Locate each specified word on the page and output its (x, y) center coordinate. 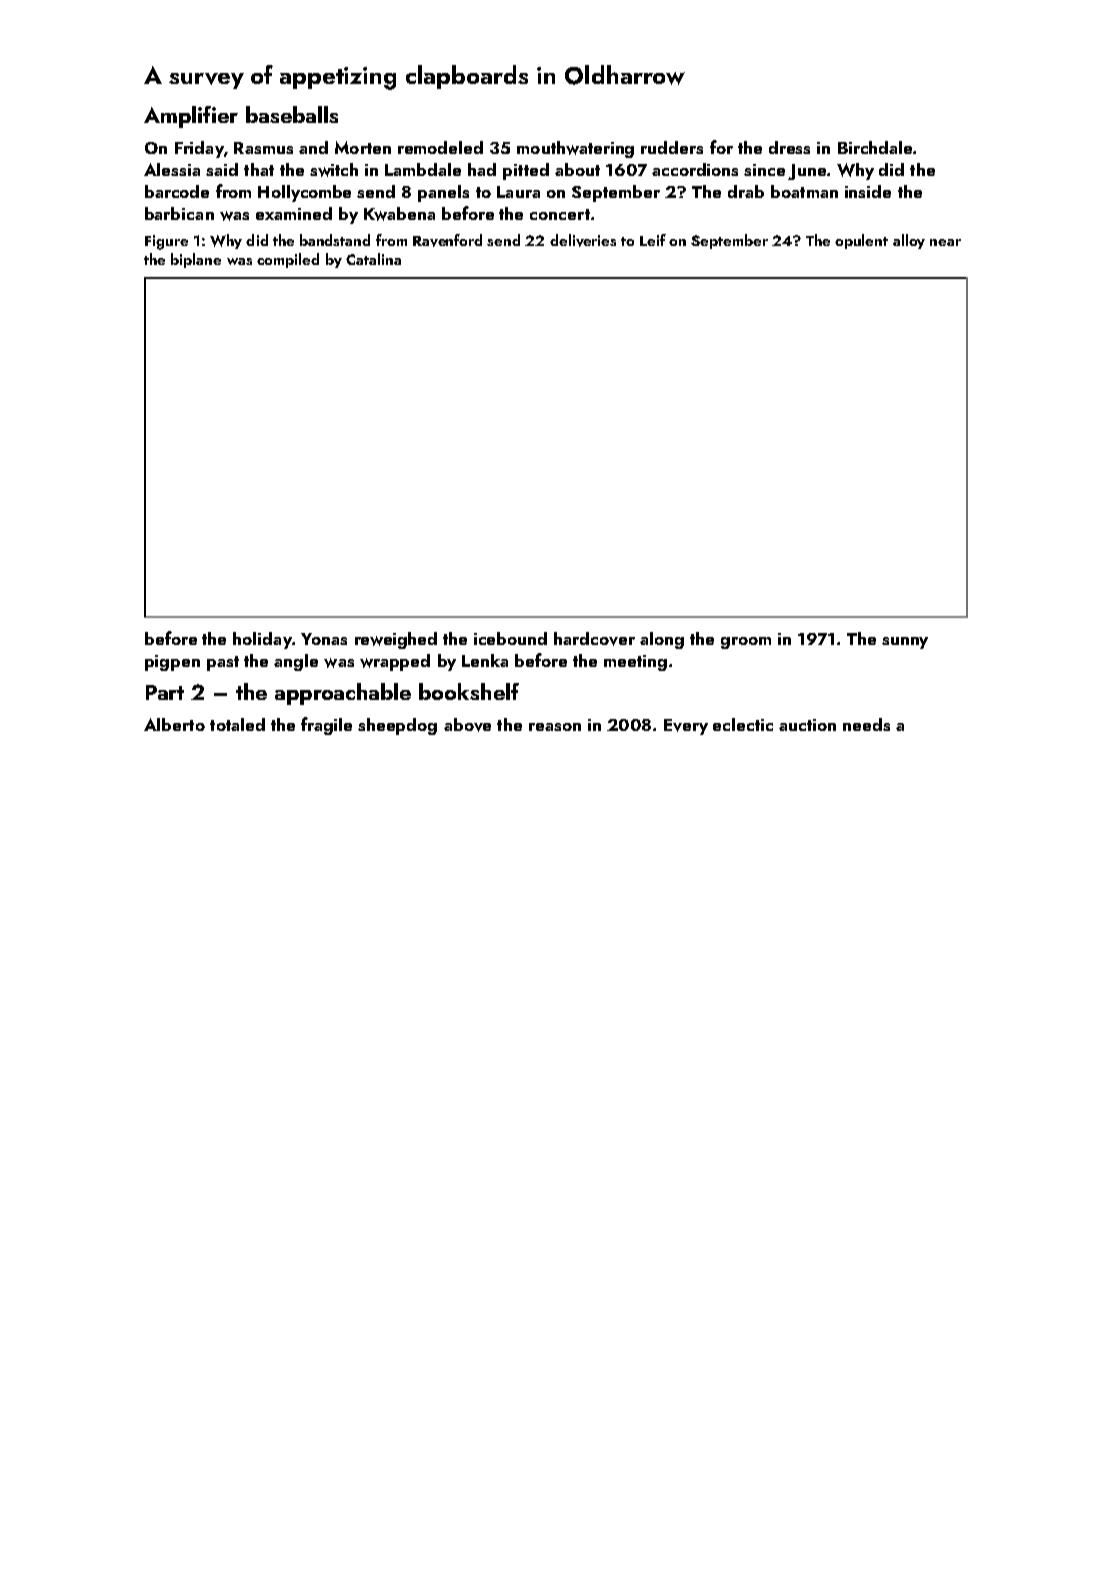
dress (789, 147)
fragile (326, 726)
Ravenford (447, 240)
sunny (905, 643)
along (662, 640)
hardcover (594, 639)
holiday (262, 640)
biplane (196, 260)
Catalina (373, 259)
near (945, 242)
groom (746, 643)
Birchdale (875, 147)
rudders (672, 147)
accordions (695, 169)
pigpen (172, 663)
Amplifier (191, 117)
